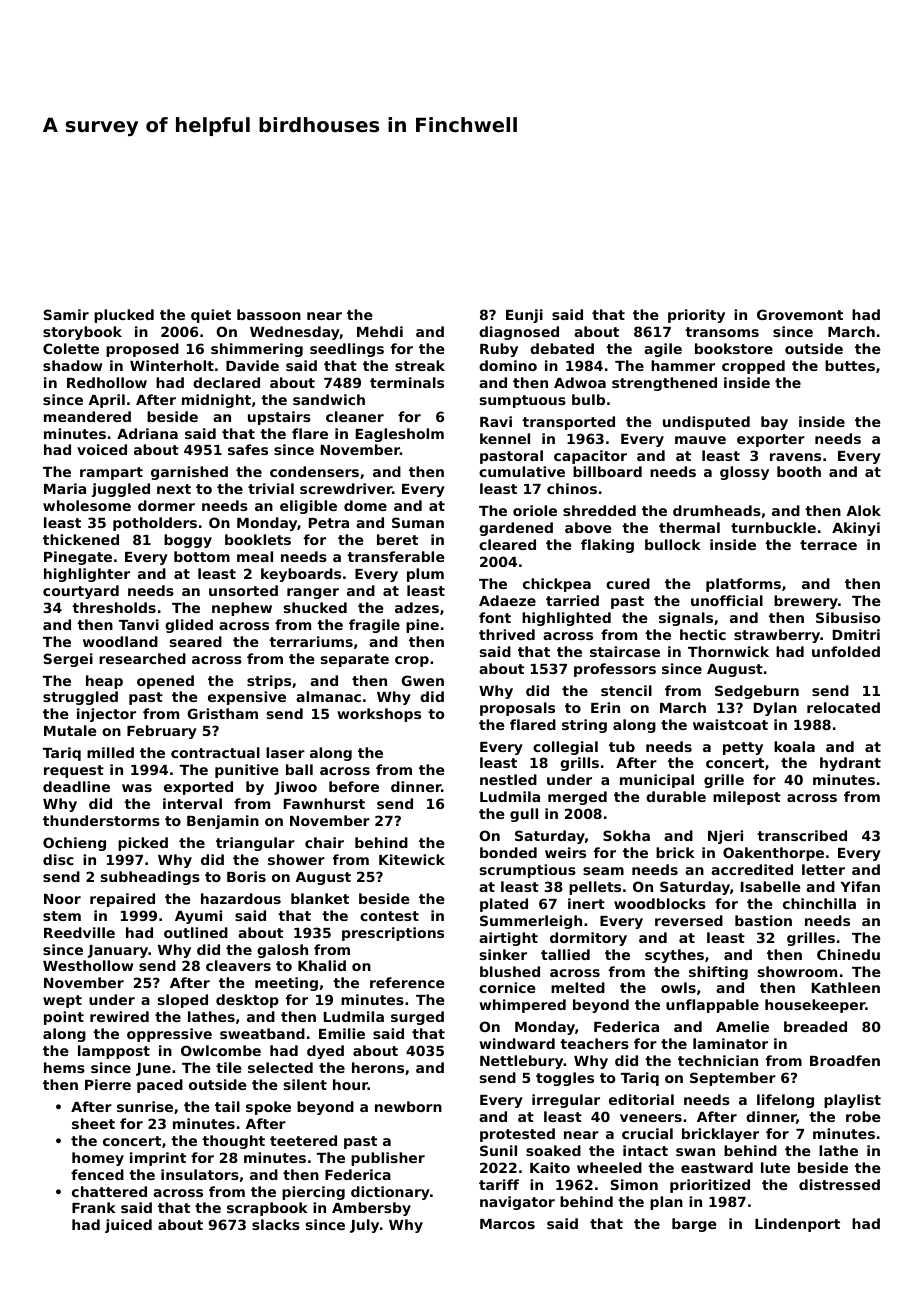 The image size is (924, 1308). I want to click on workshops, so click(379, 715).
